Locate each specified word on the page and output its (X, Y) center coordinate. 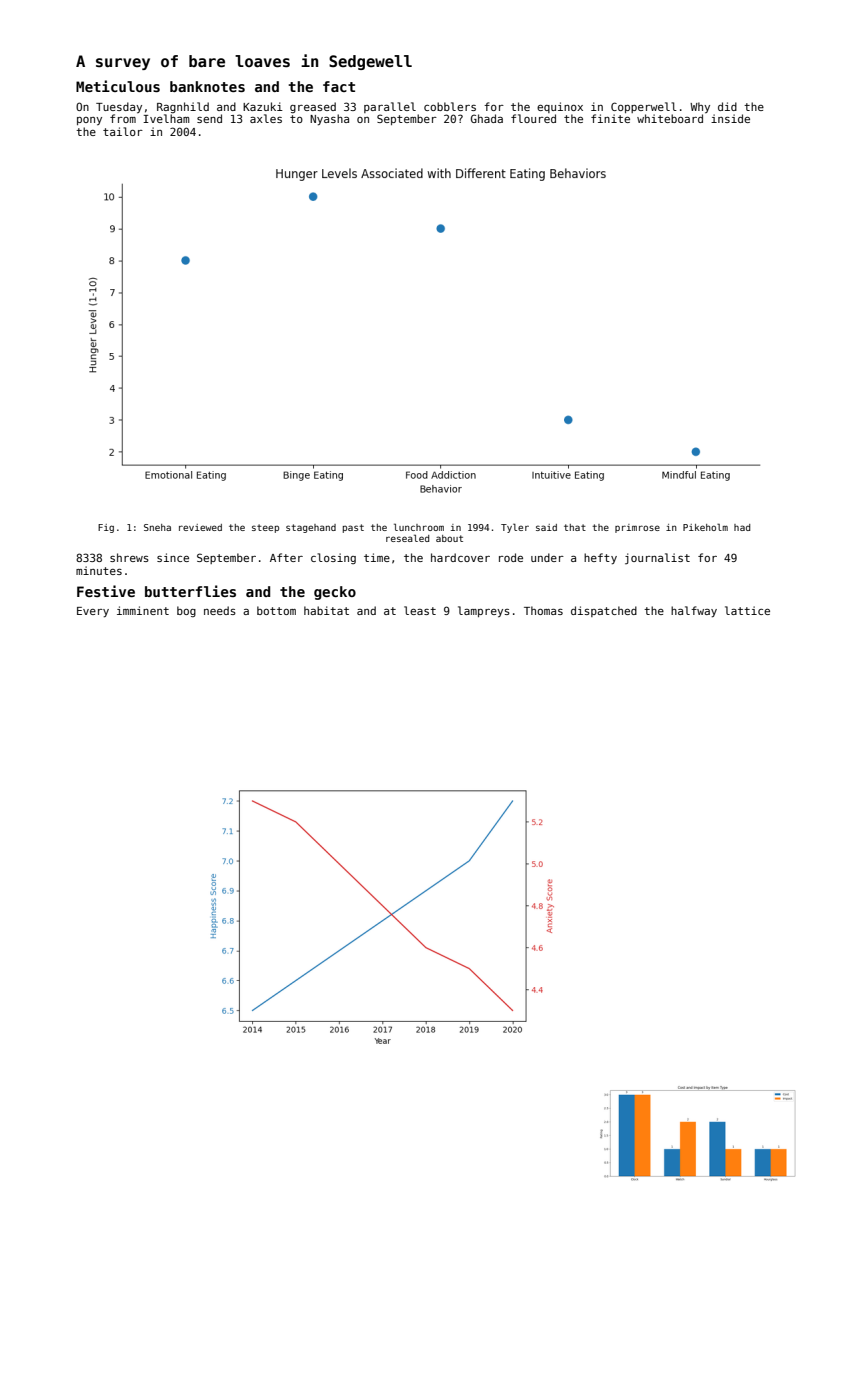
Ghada (487, 118)
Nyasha (329, 119)
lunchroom (419, 527)
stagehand (311, 528)
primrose (637, 528)
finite (610, 118)
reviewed (200, 527)
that (575, 527)
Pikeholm (705, 527)
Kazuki (263, 106)
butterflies (190, 591)
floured (533, 118)
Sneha (157, 527)
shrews (129, 557)
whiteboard (670, 118)
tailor (123, 131)
